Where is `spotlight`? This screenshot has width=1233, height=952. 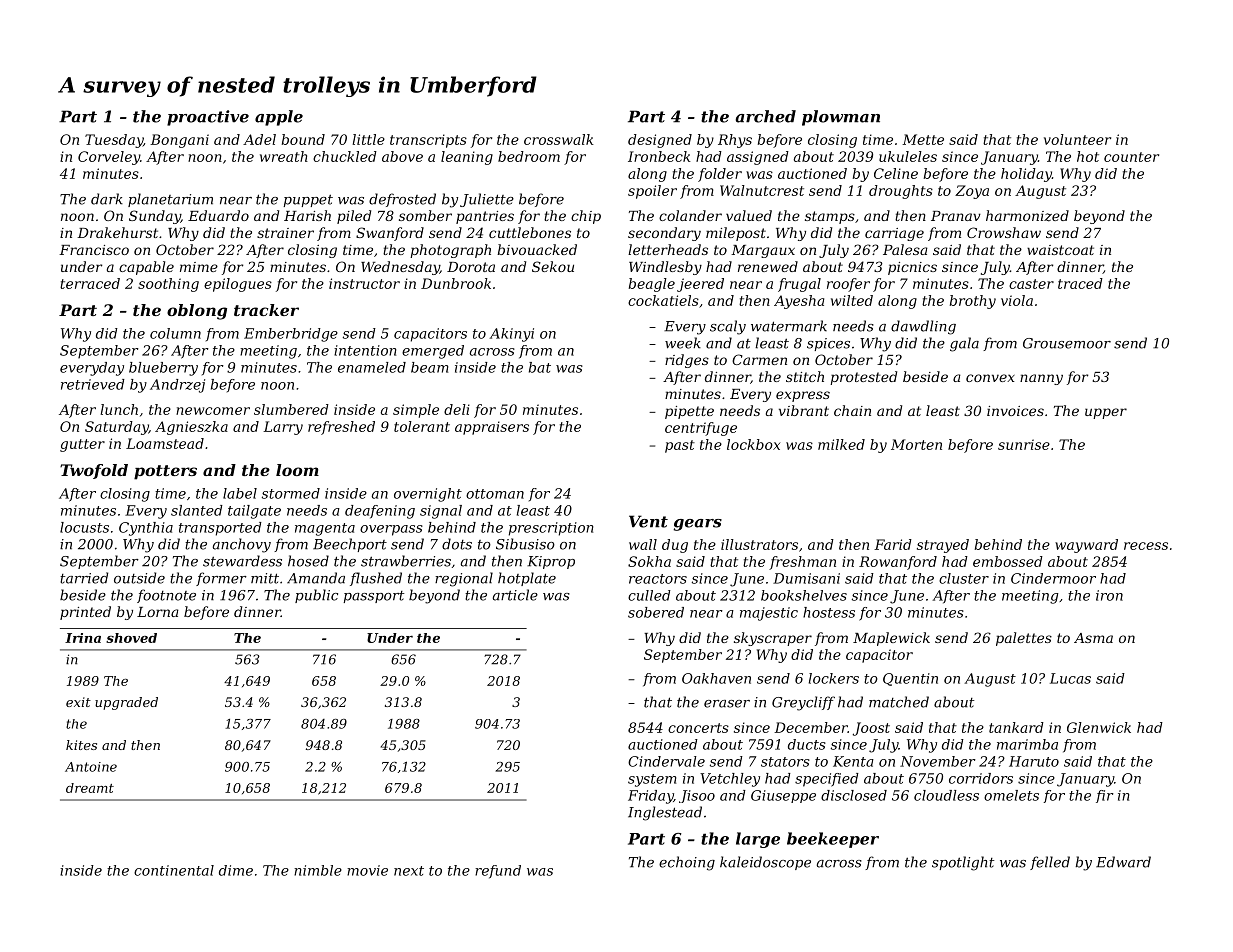 spotlight is located at coordinates (963, 863).
